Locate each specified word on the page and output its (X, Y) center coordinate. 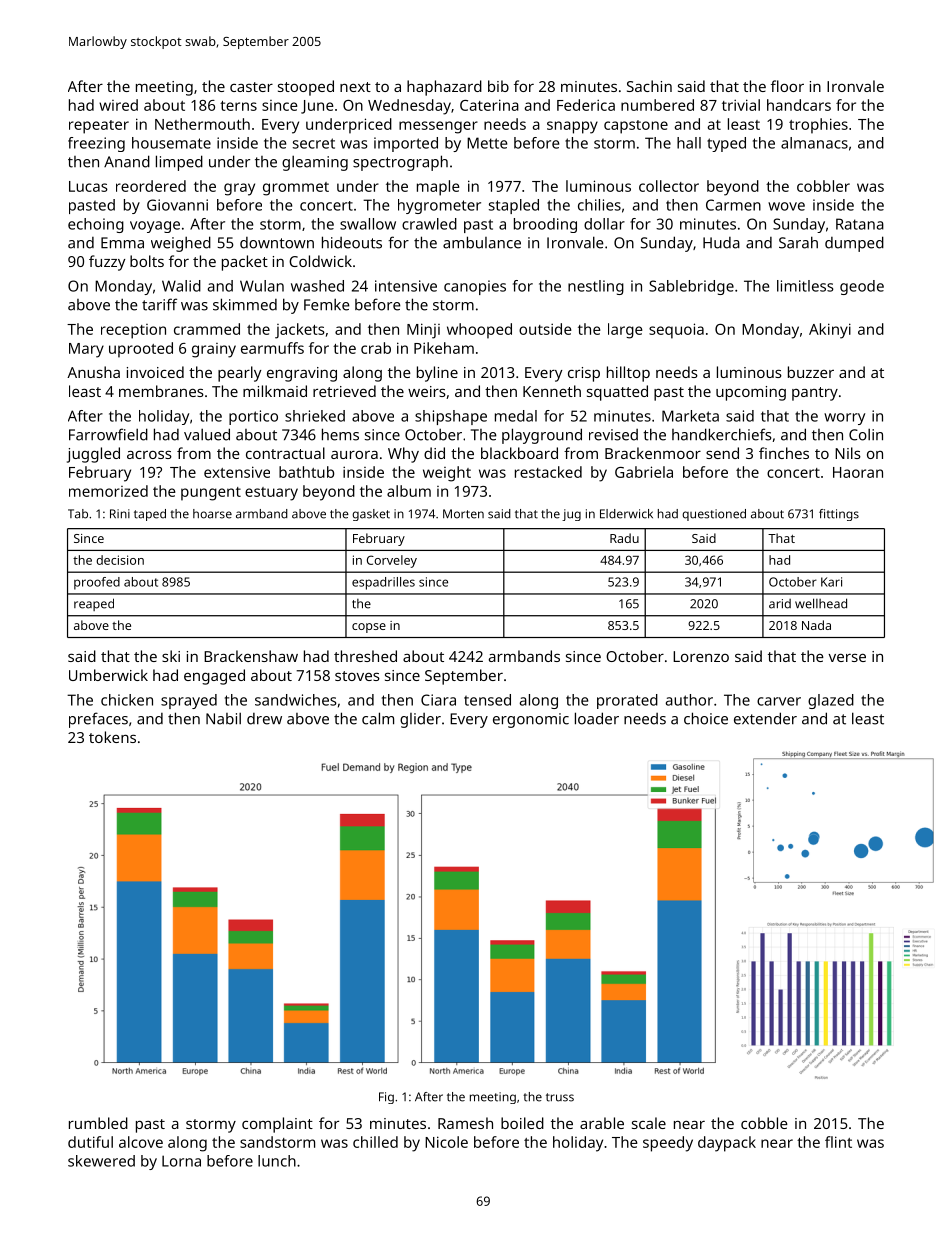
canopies (475, 287)
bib (498, 86)
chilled (375, 1142)
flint (838, 1142)
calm (378, 718)
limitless (805, 286)
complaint (277, 1125)
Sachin (649, 86)
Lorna (181, 1161)
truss (560, 1097)
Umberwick (108, 675)
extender (765, 718)
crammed (207, 329)
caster (251, 87)
